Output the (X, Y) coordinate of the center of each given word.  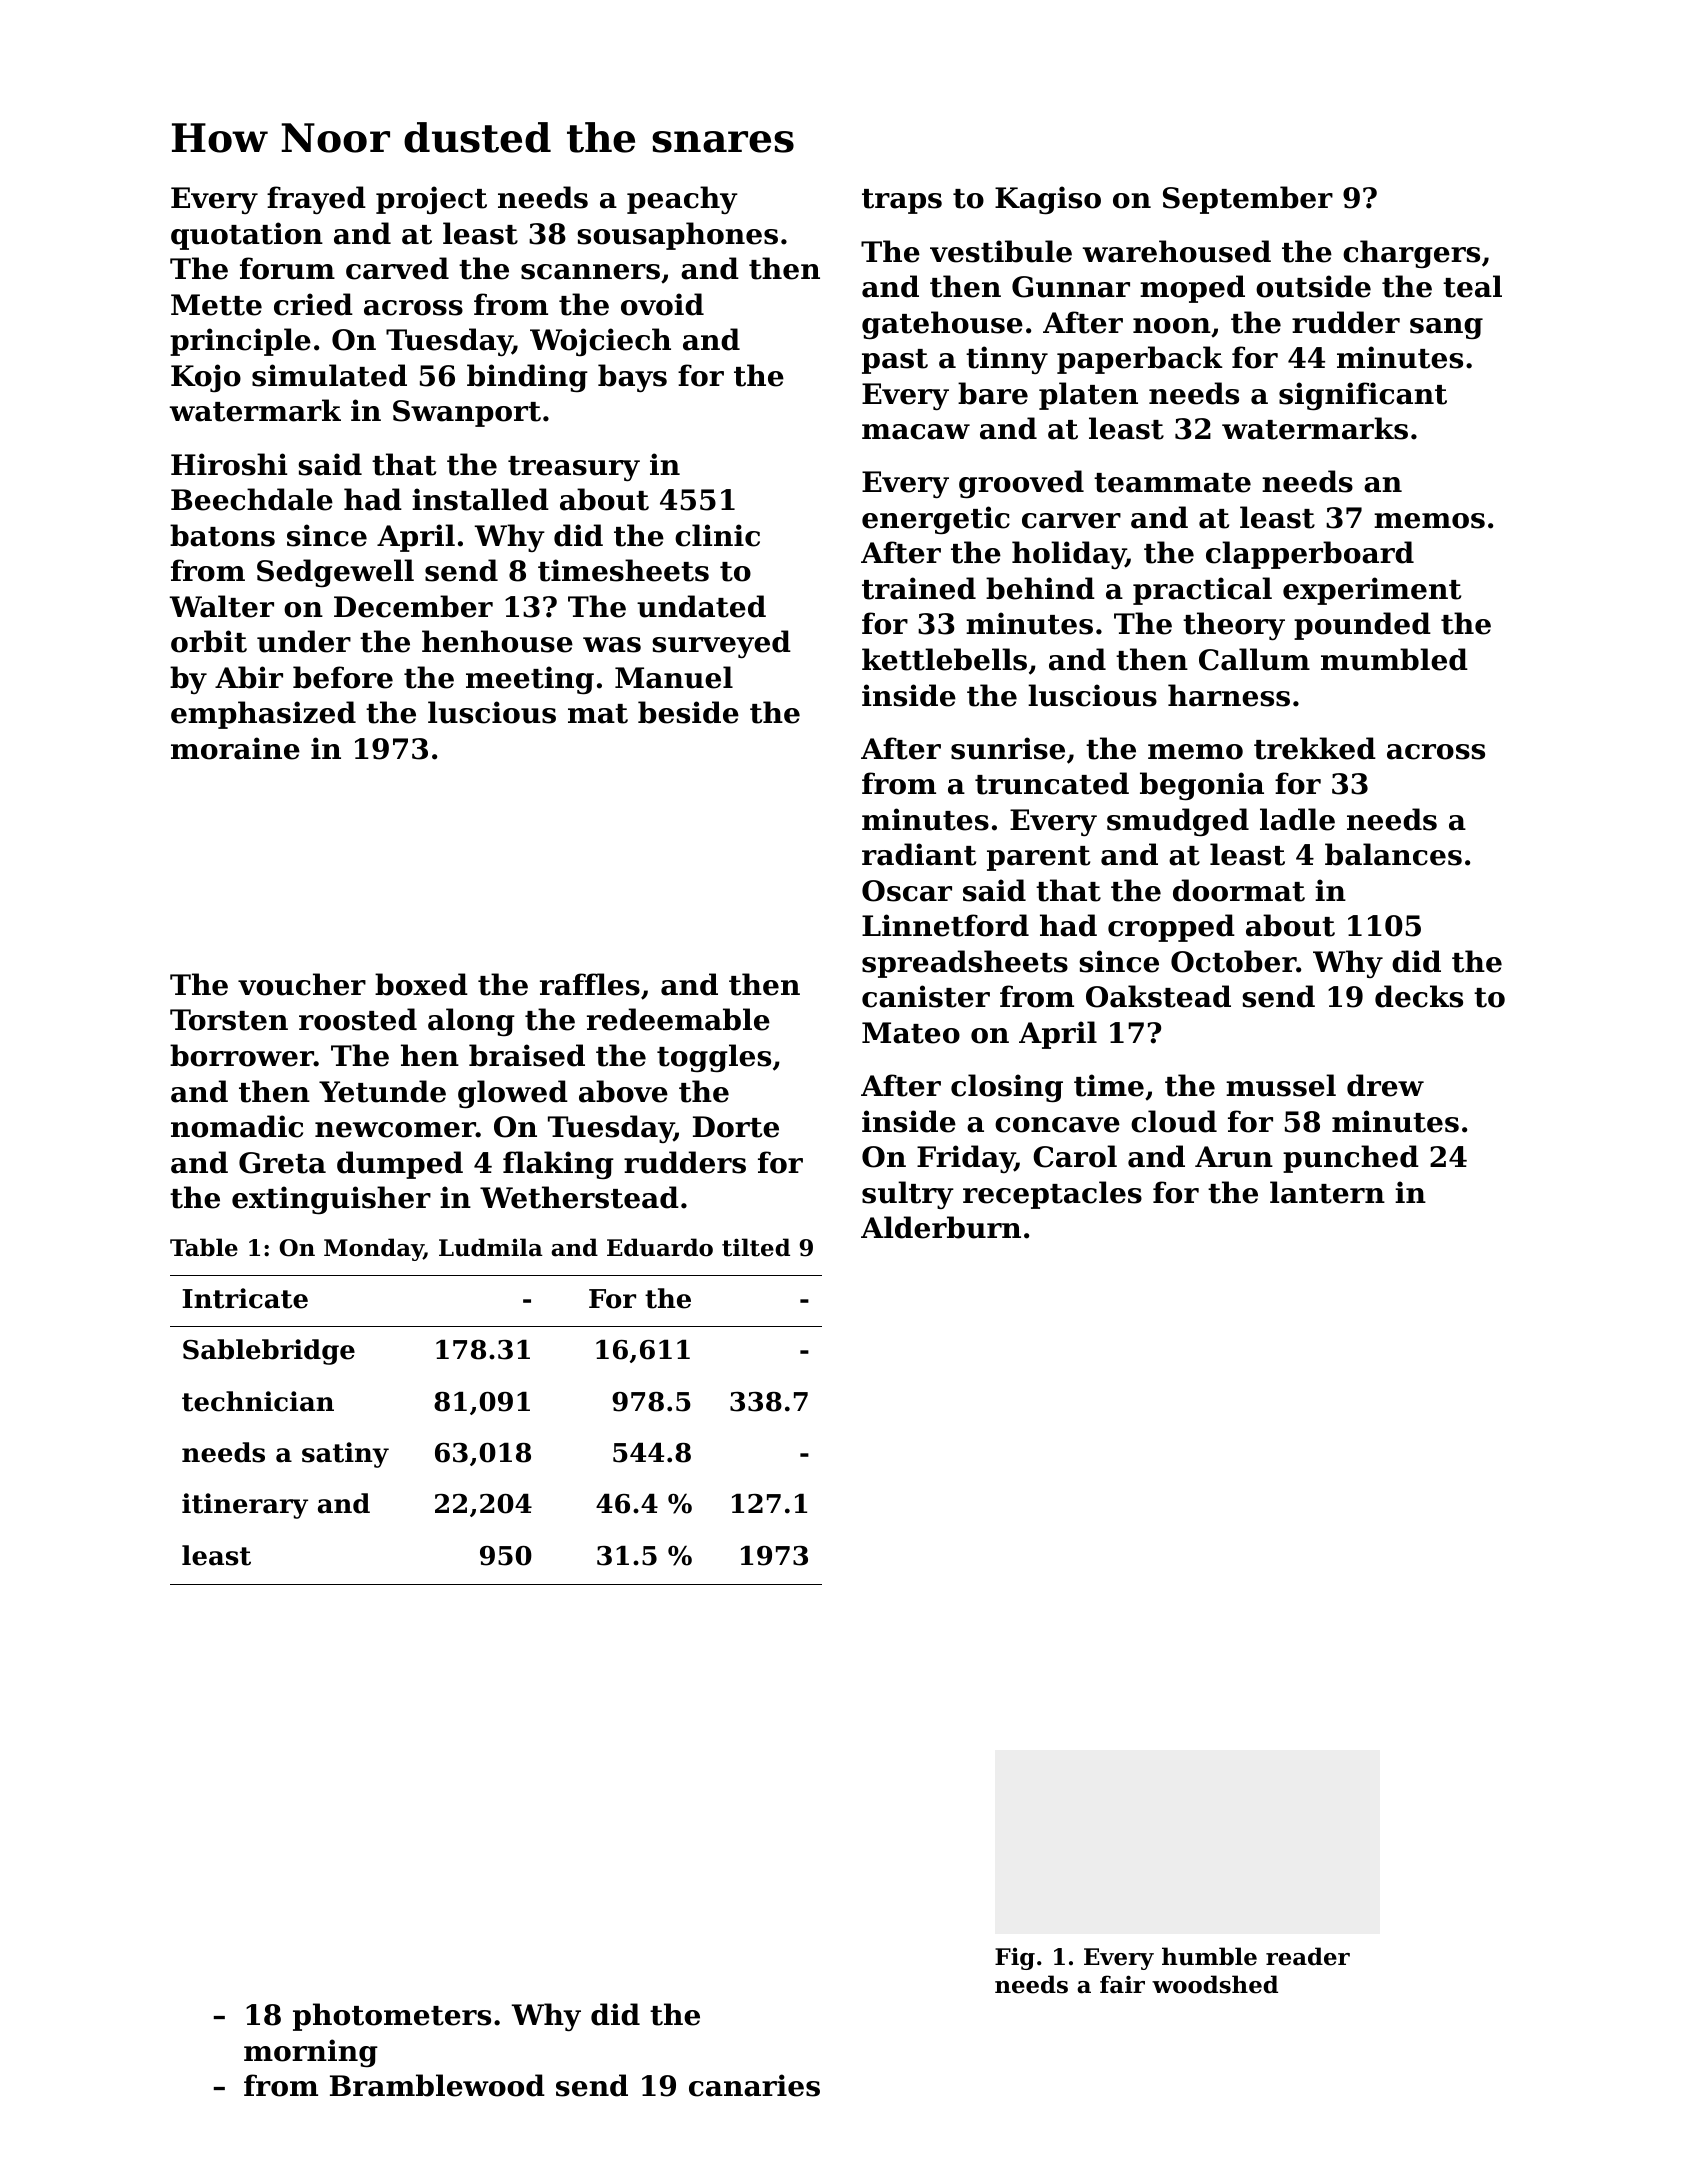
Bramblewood (437, 2085)
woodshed (1215, 1984)
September (1248, 200)
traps (902, 201)
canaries (754, 2085)
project (431, 200)
